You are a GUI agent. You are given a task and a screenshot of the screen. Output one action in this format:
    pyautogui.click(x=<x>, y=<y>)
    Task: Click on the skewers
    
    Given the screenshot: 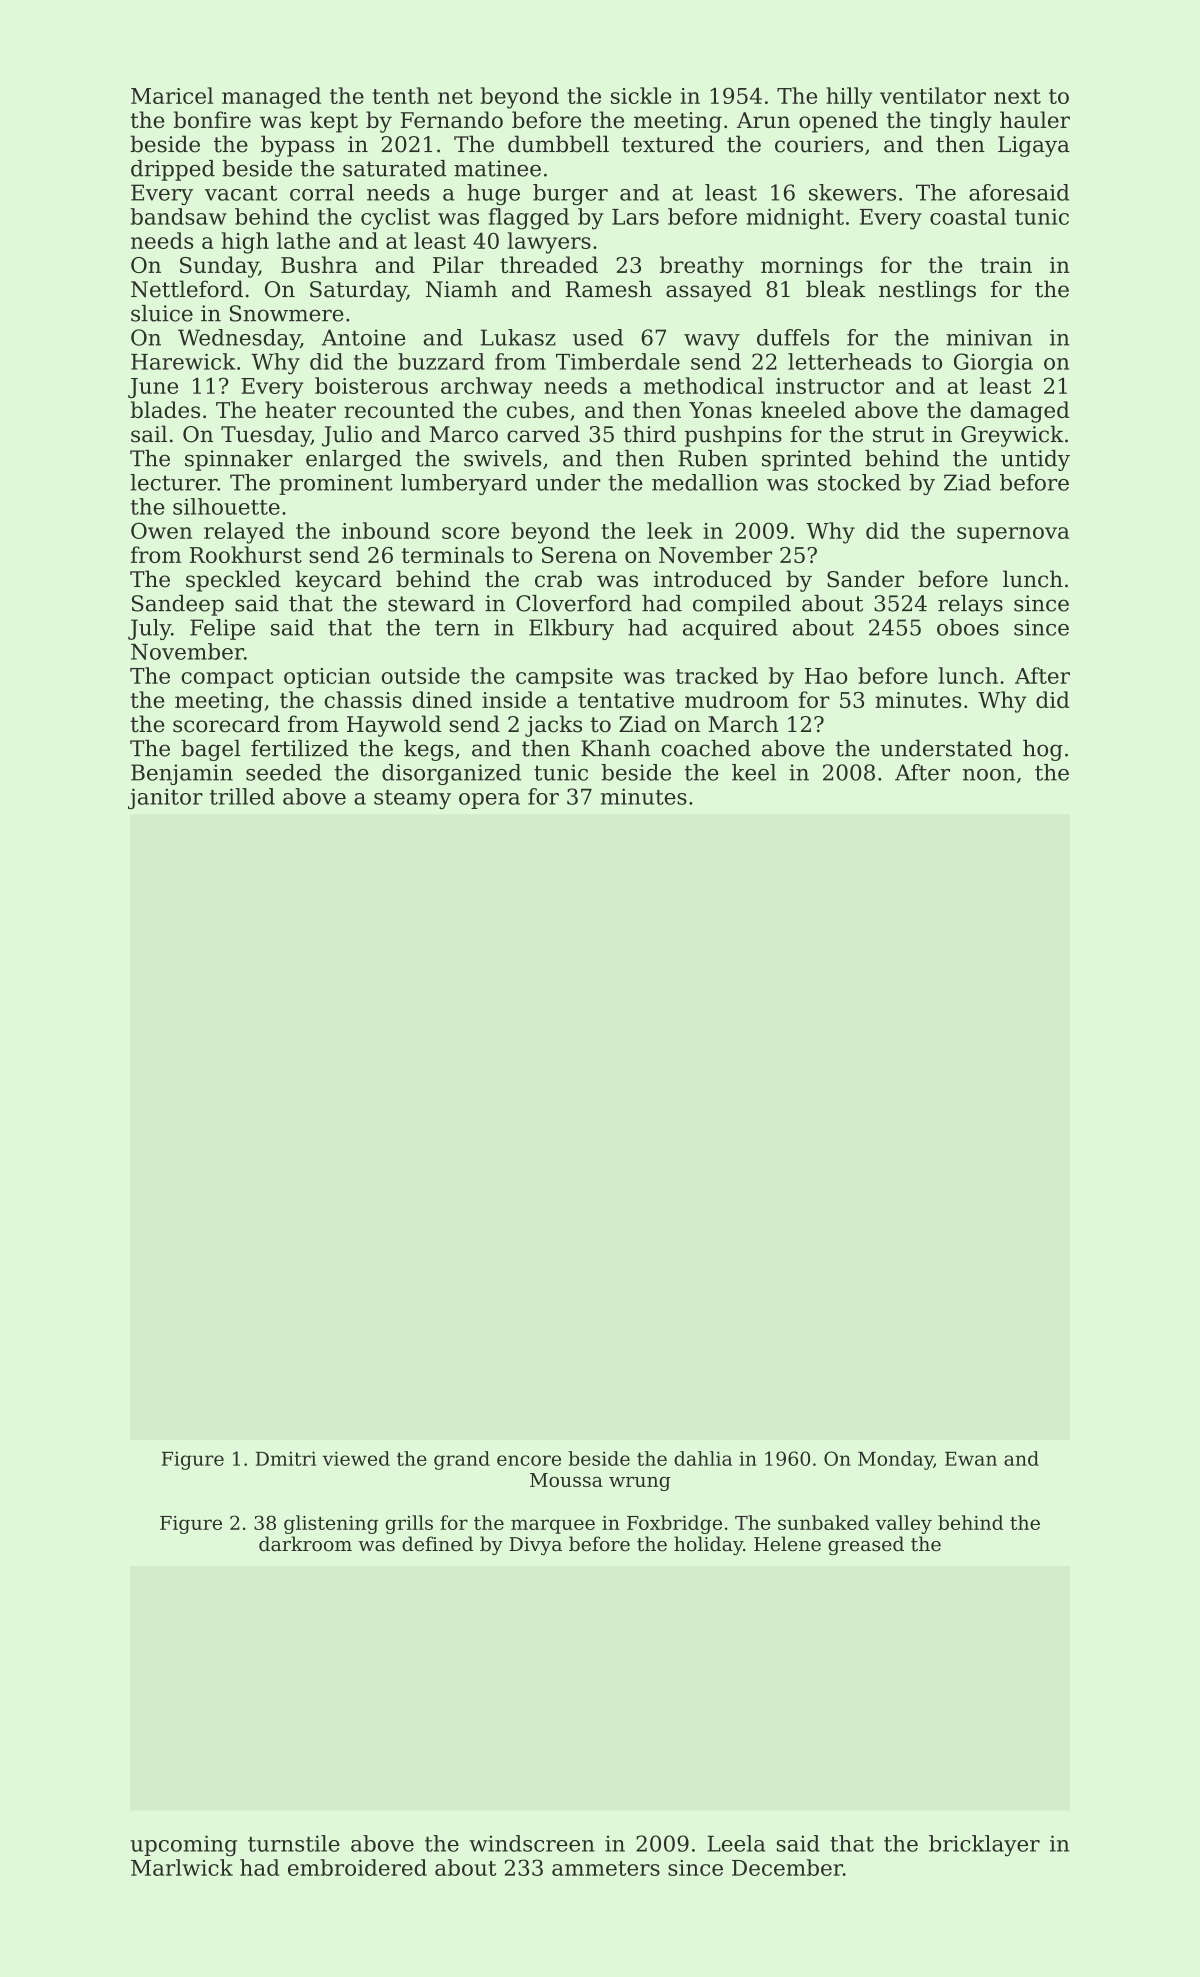 What is the action you would take?
    pyautogui.click(x=852, y=192)
